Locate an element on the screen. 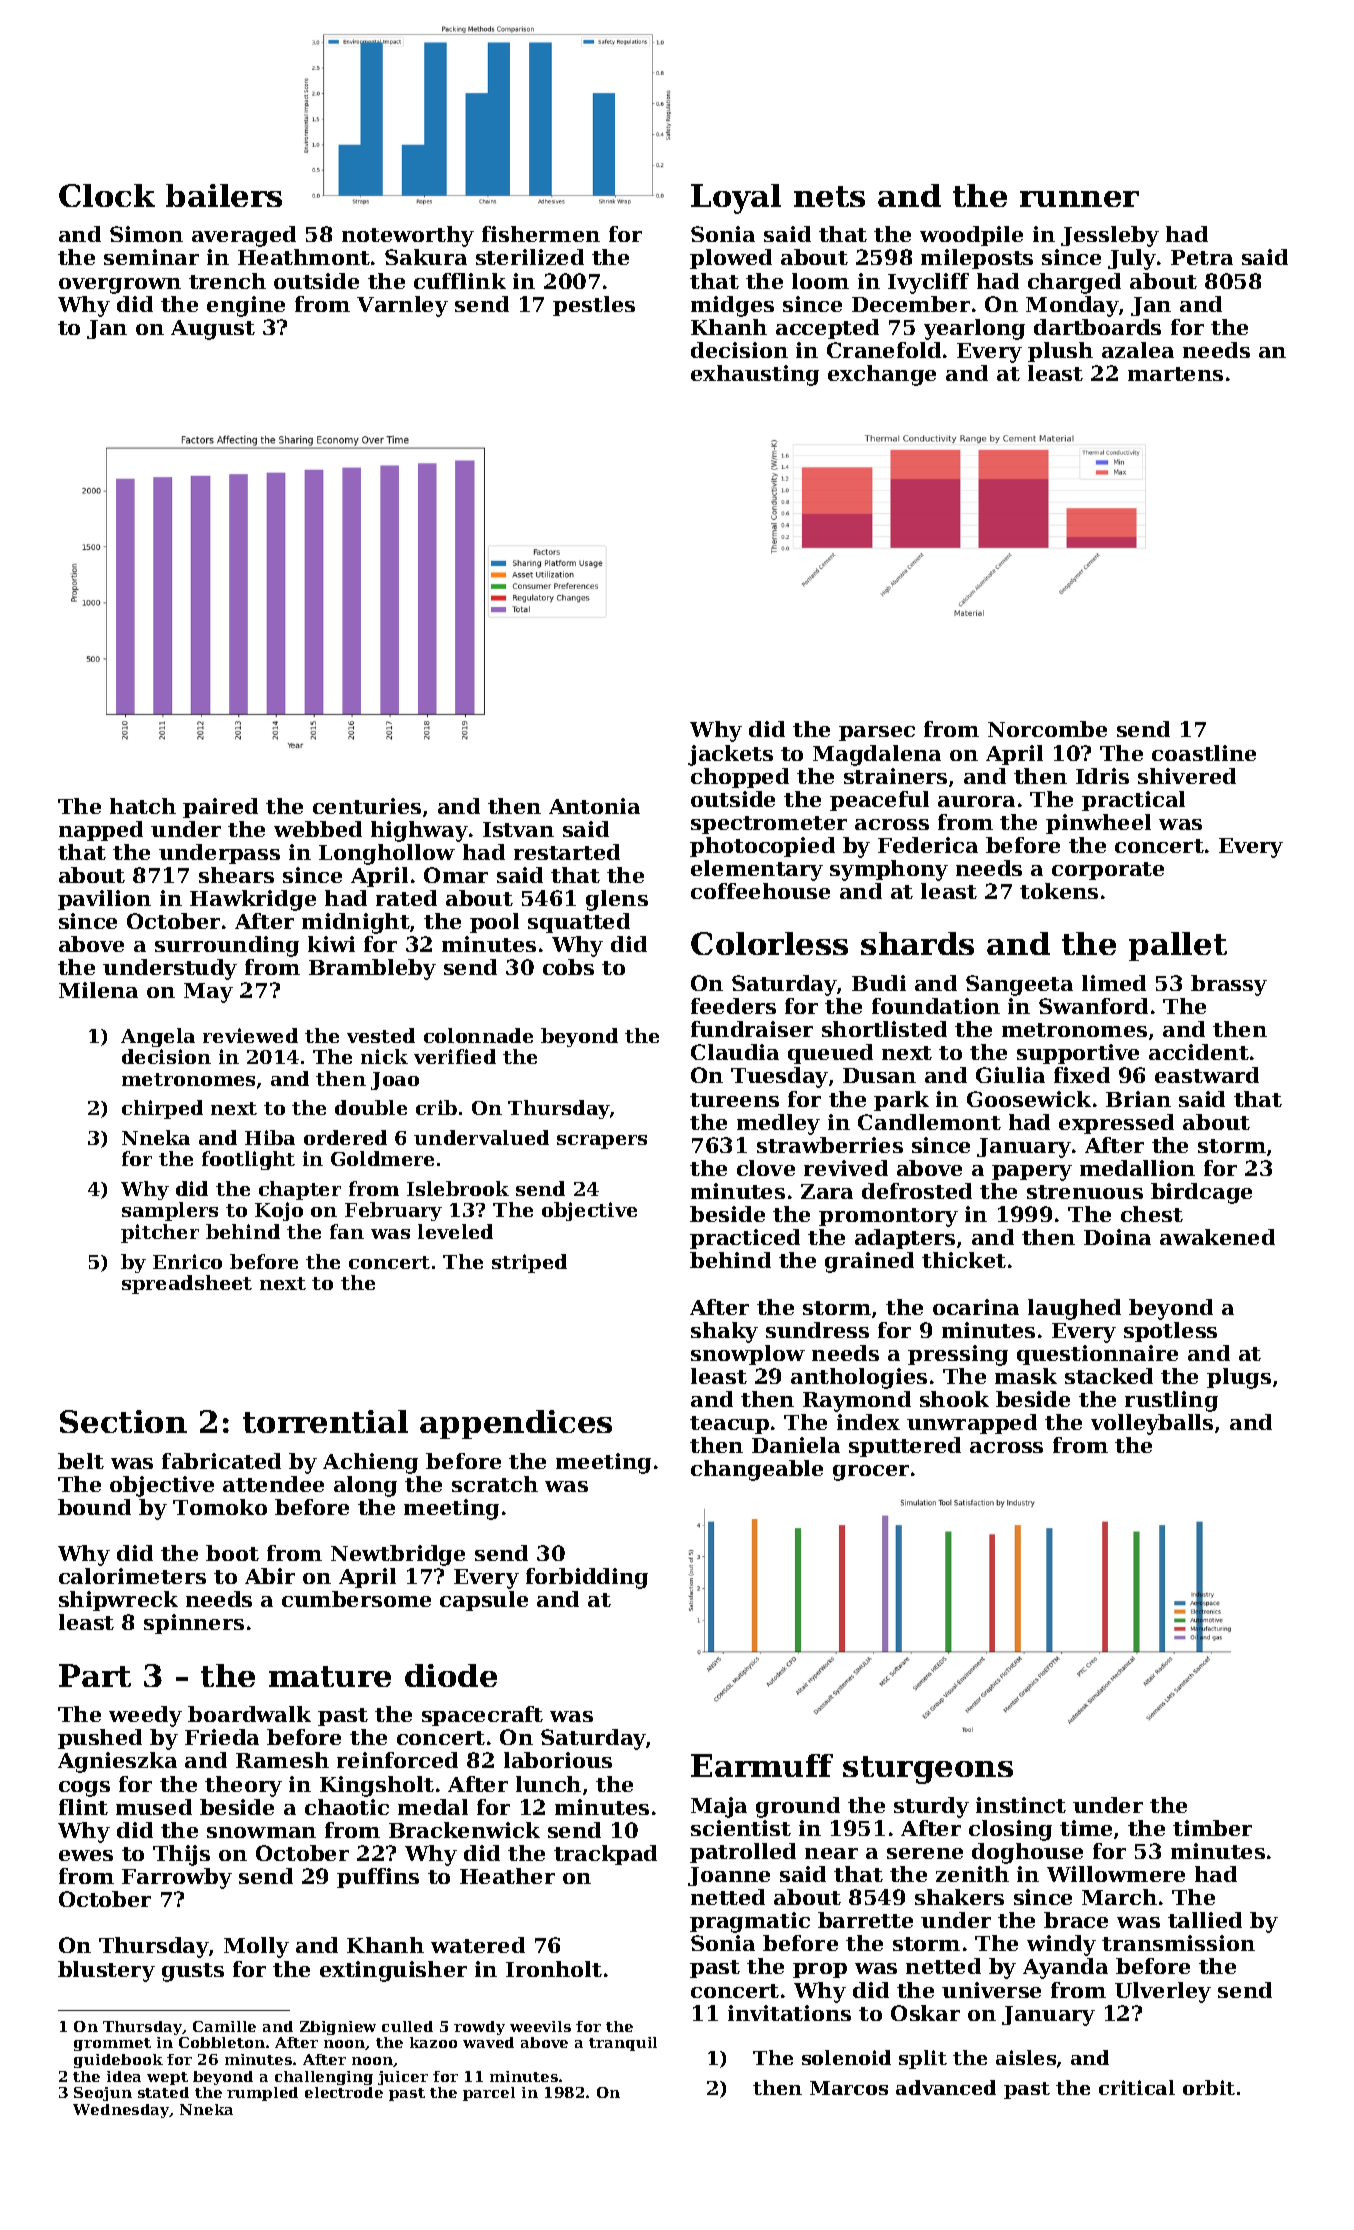 Image resolution: width=1354 pixels, height=2230 pixels. hatch is located at coordinates (143, 806).
